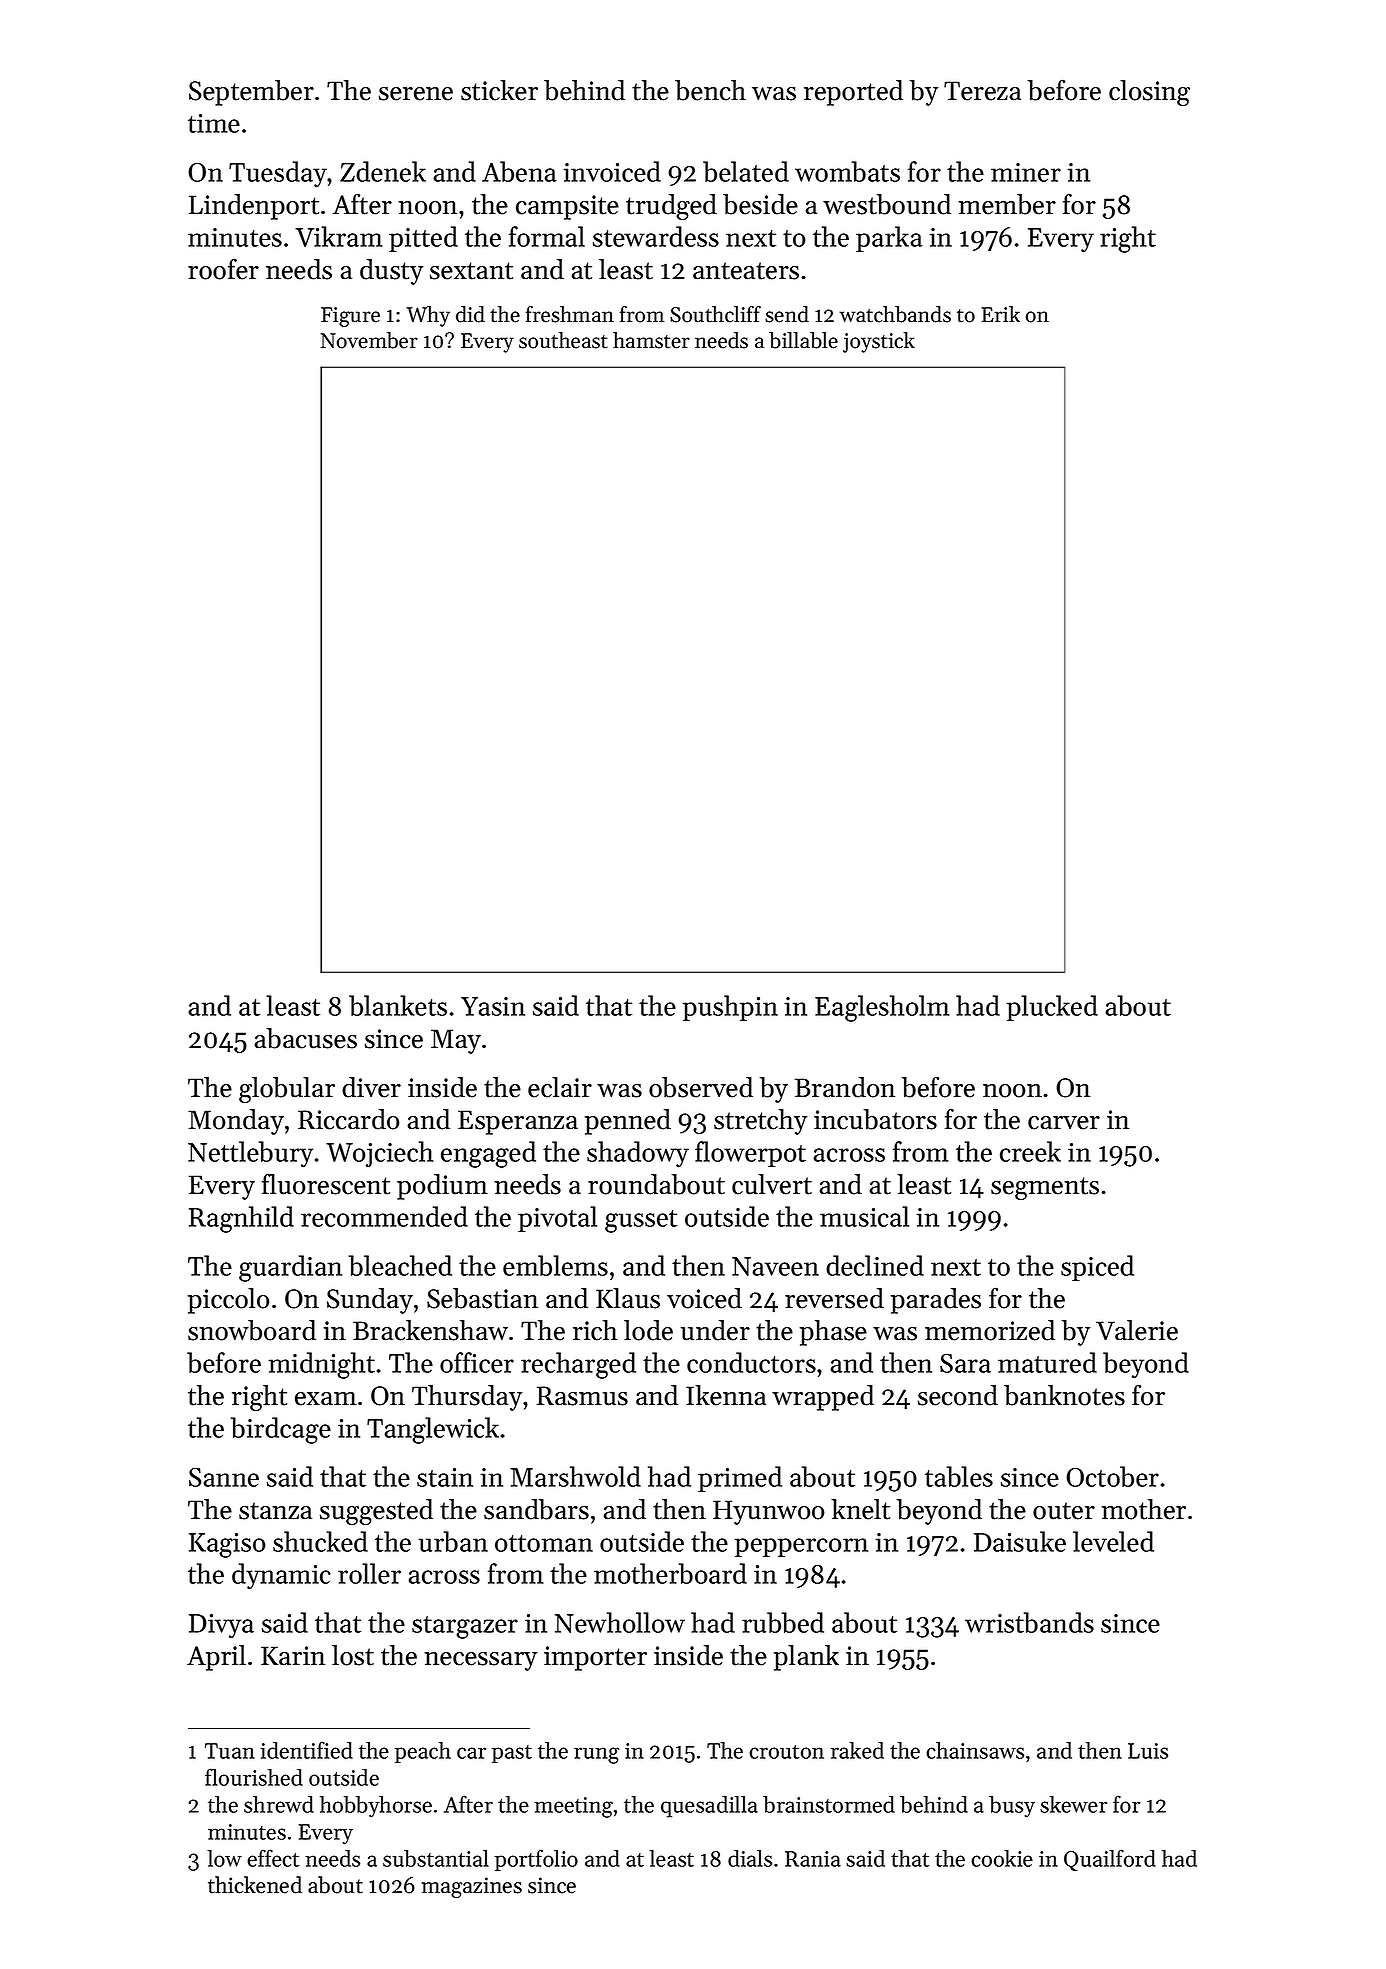  What do you see at coordinates (254, 1777) in the screenshot?
I see `flourished` at bounding box center [254, 1777].
